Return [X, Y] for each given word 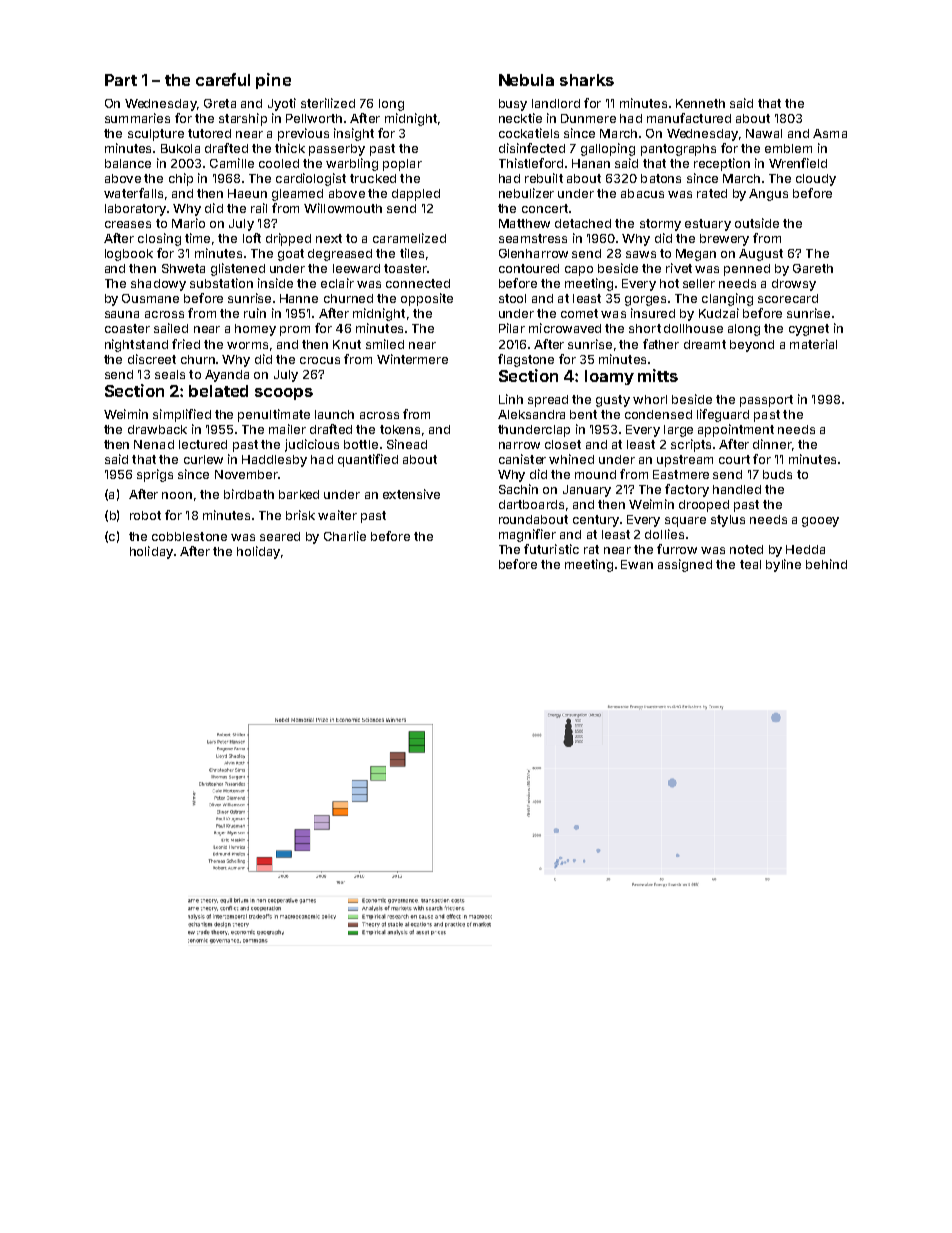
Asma [830, 133]
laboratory [135, 210]
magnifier [527, 535]
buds [777, 474]
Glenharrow [533, 253]
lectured [203, 444]
